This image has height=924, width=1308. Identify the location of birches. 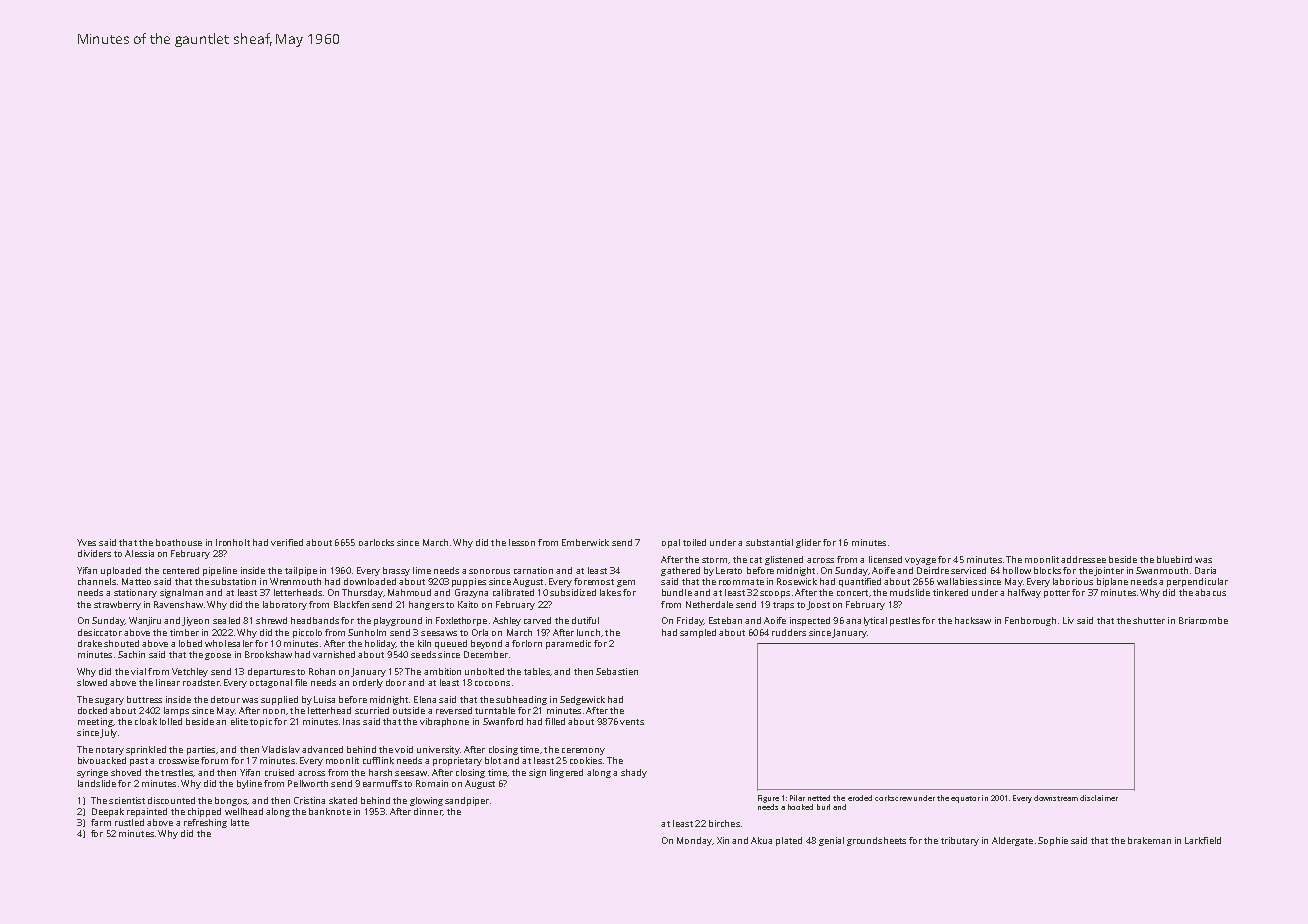
(724, 823).
